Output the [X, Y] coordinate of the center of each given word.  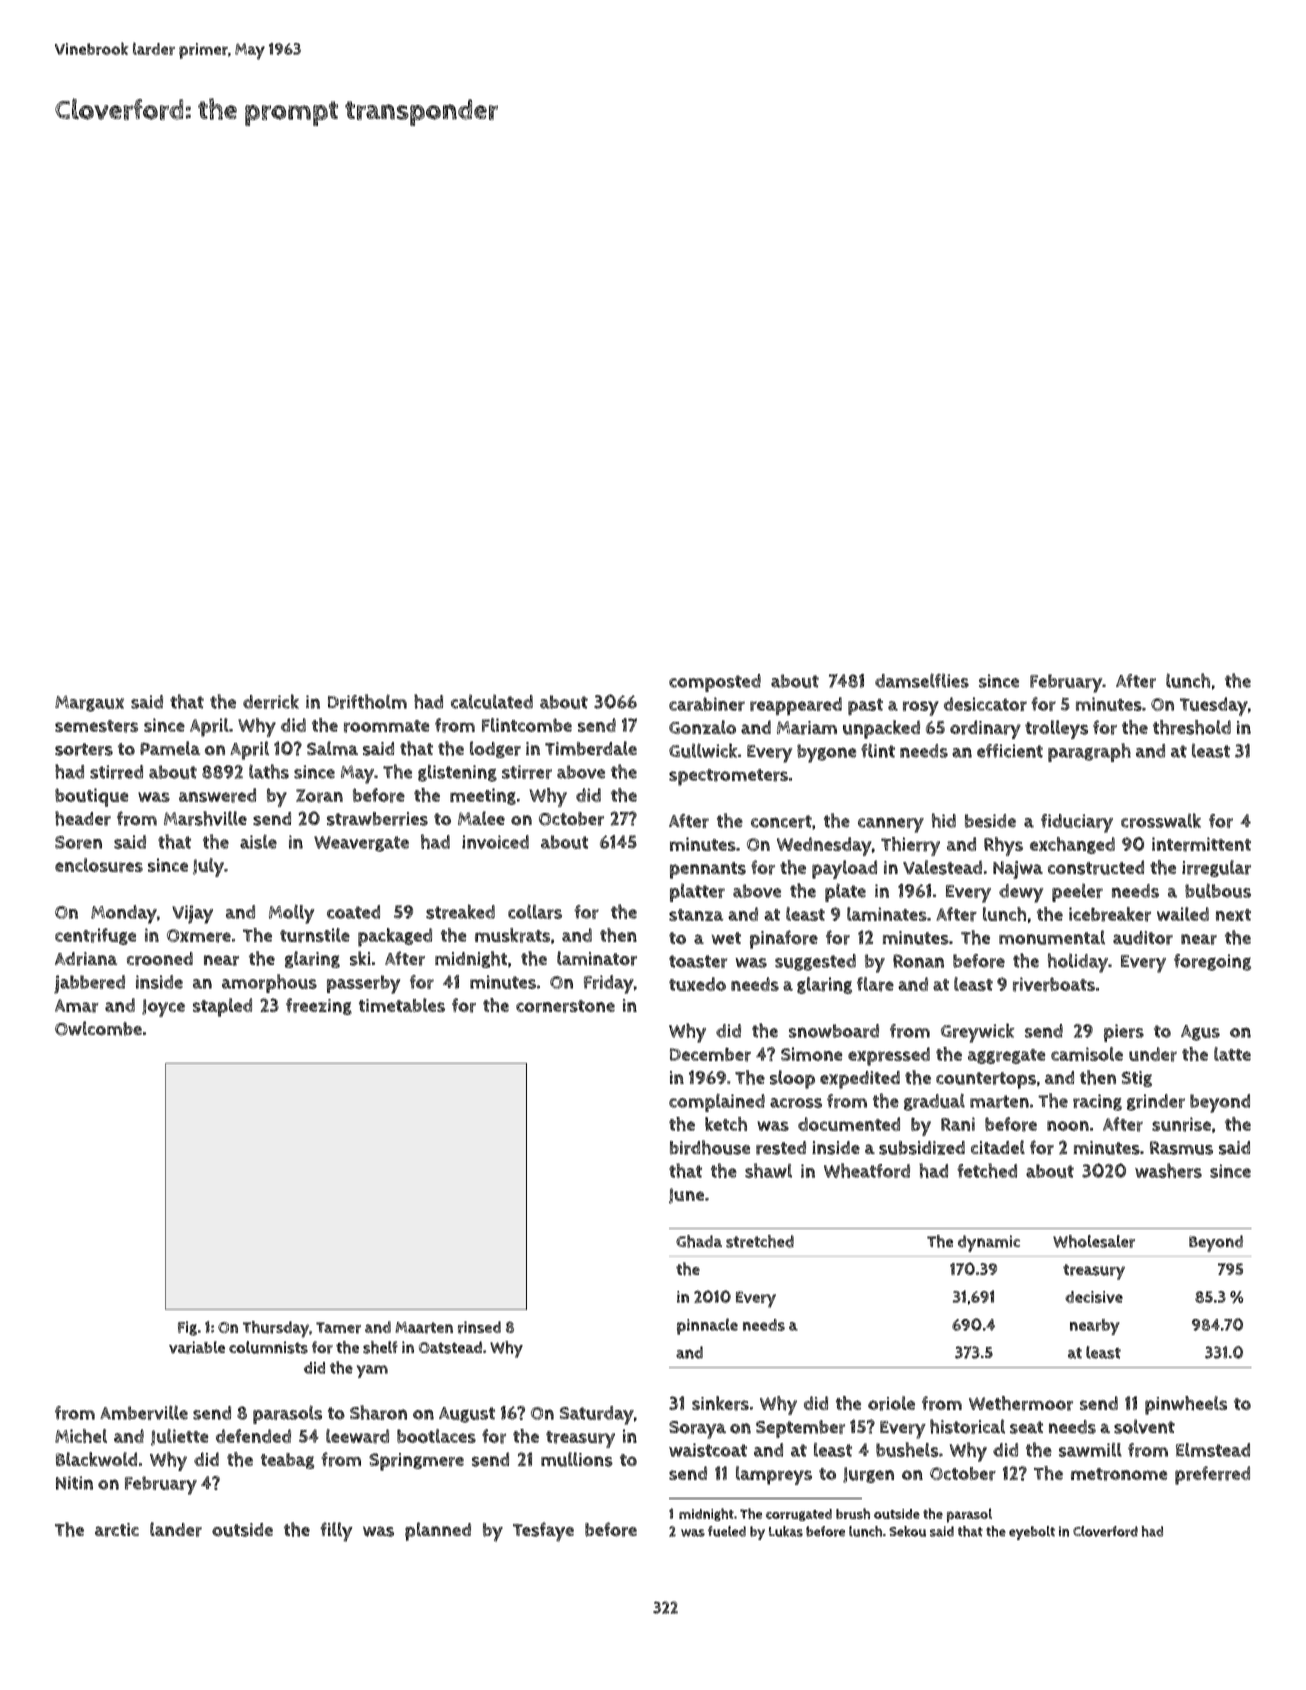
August [467, 1415]
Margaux [89, 703]
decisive [1094, 1297]
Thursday [276, 1329]
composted [715, 683]
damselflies [922, 680]
